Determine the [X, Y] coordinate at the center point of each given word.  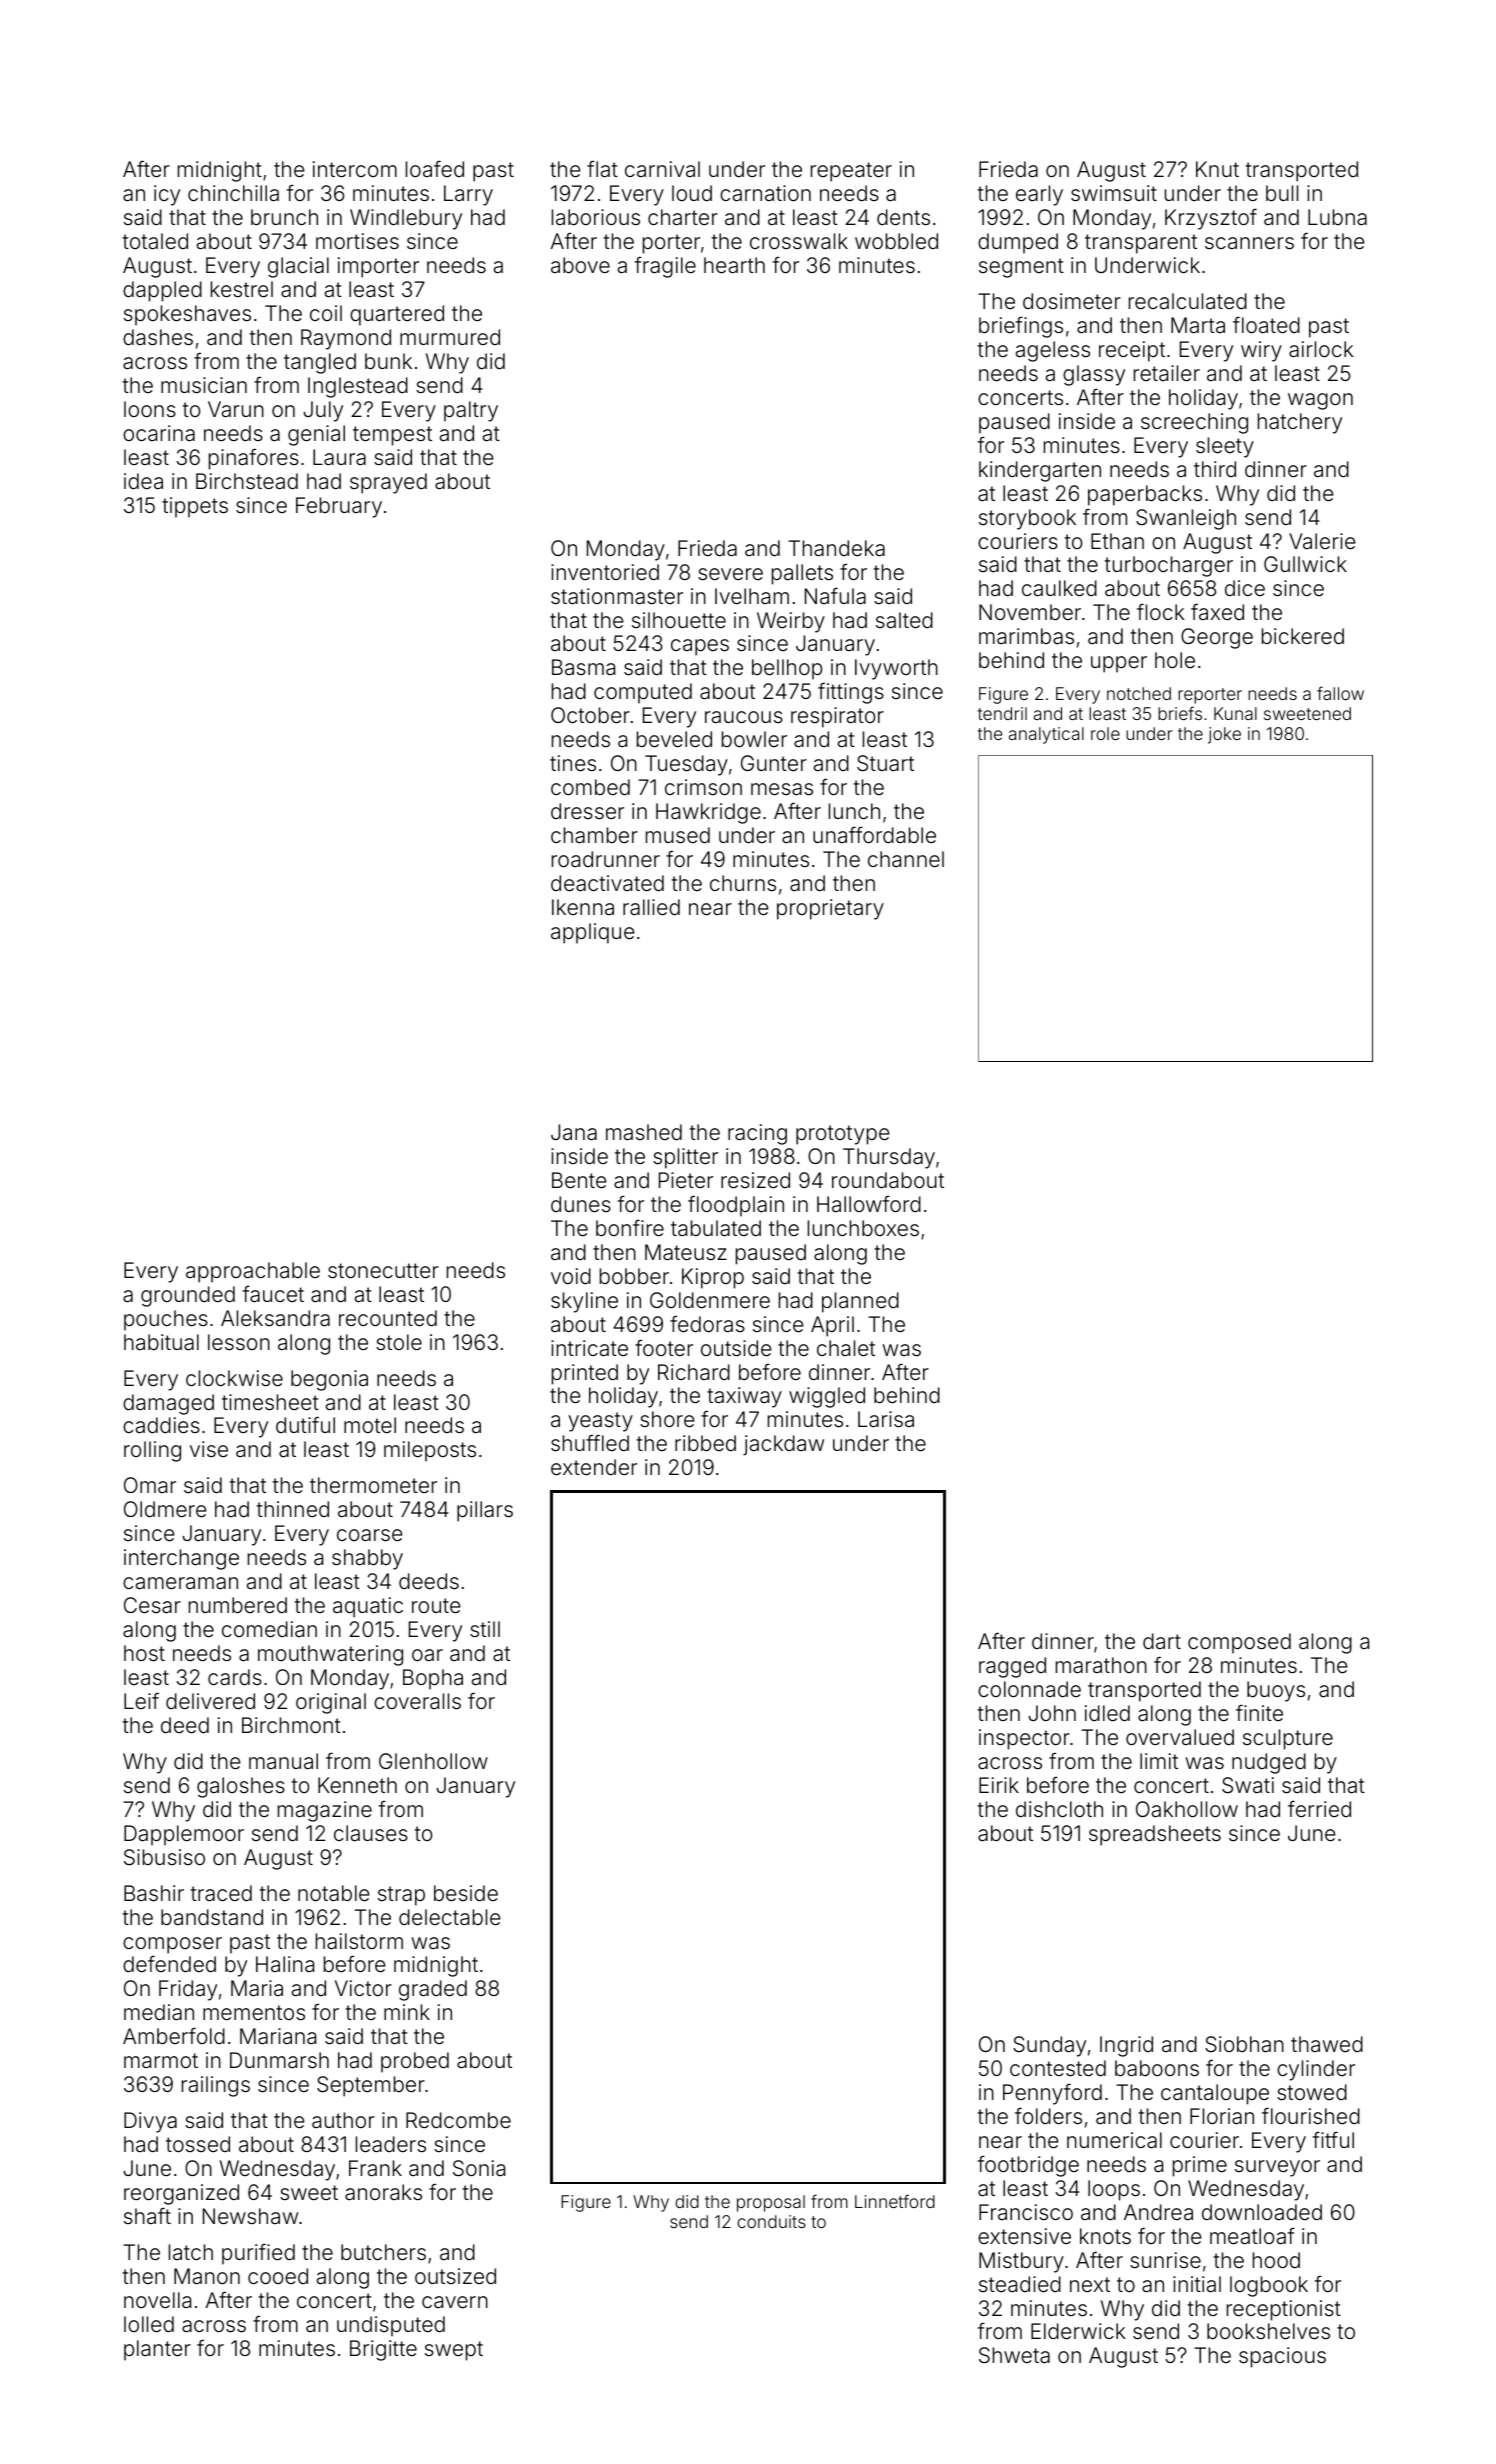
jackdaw [783, 1445]
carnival [662, 169]
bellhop [787, 669]
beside [466, 1893]
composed [1239, 1643]
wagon [1320, 401]
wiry [1261, 351]
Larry [468, 195]
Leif [141, 1700]
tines [573, 763]
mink [407, 2012]
